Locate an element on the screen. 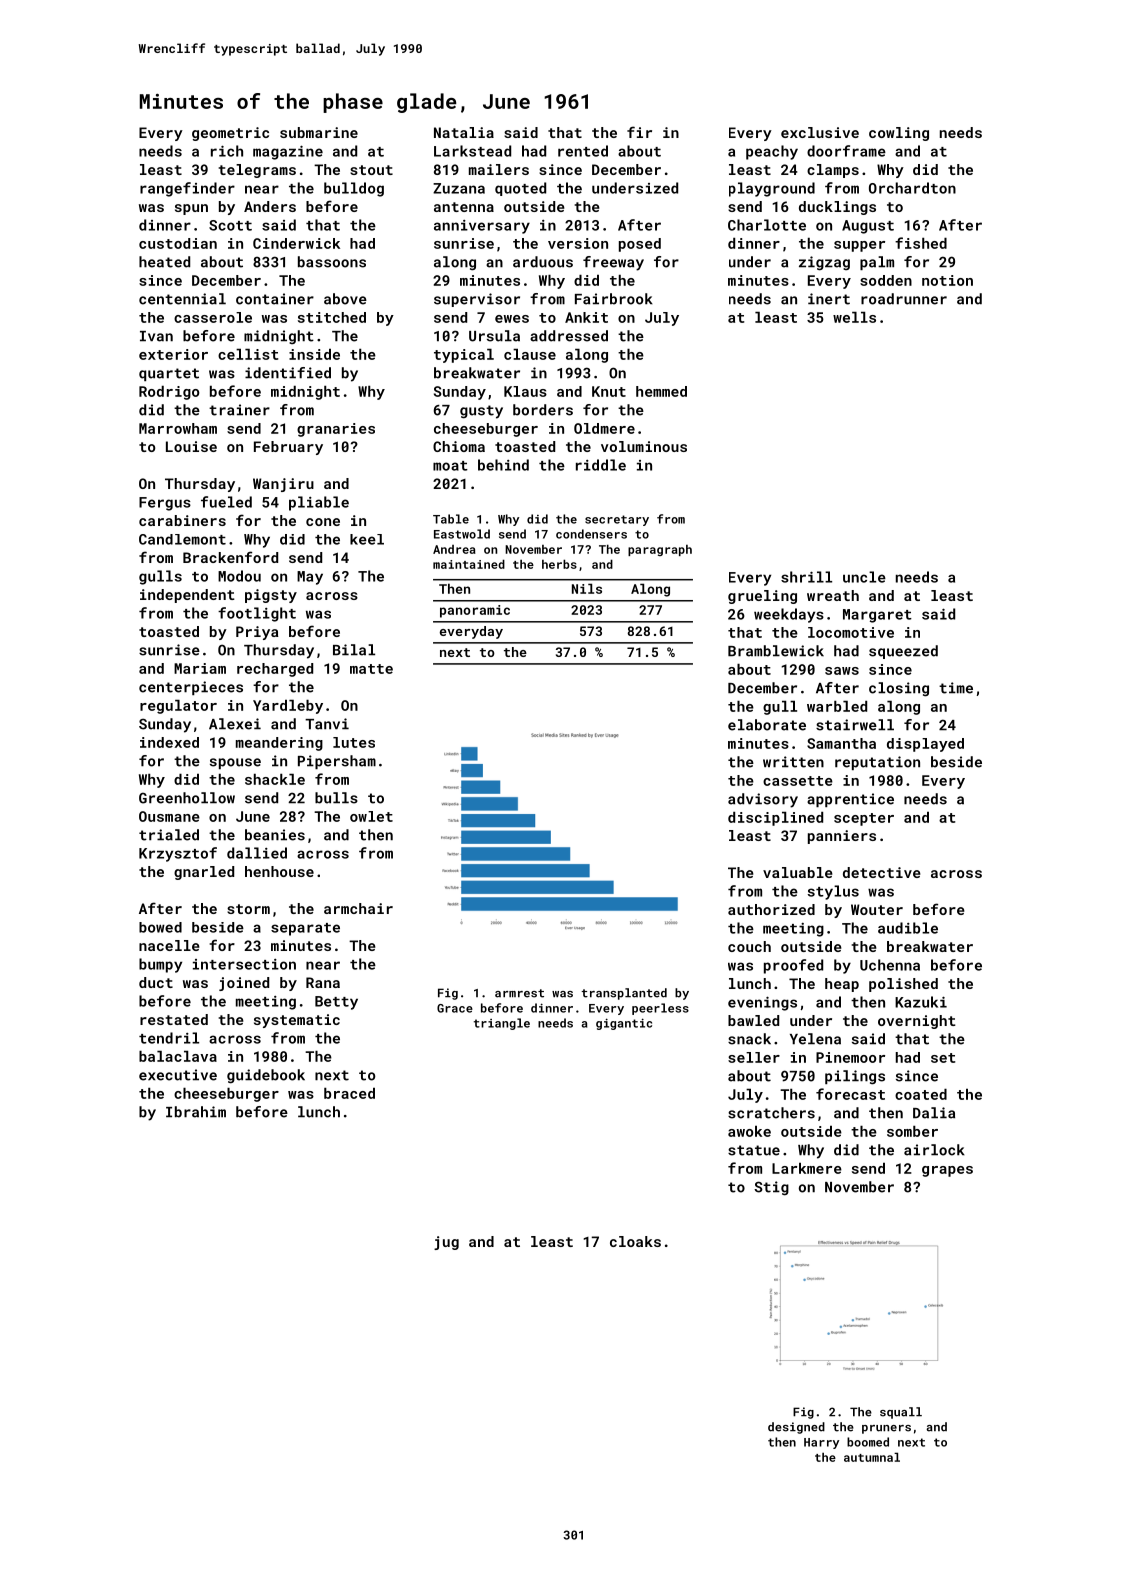 Image resolution: width=1126 pixels, height=1593 pixels. nacelle is located at coordinates (169, 945).
